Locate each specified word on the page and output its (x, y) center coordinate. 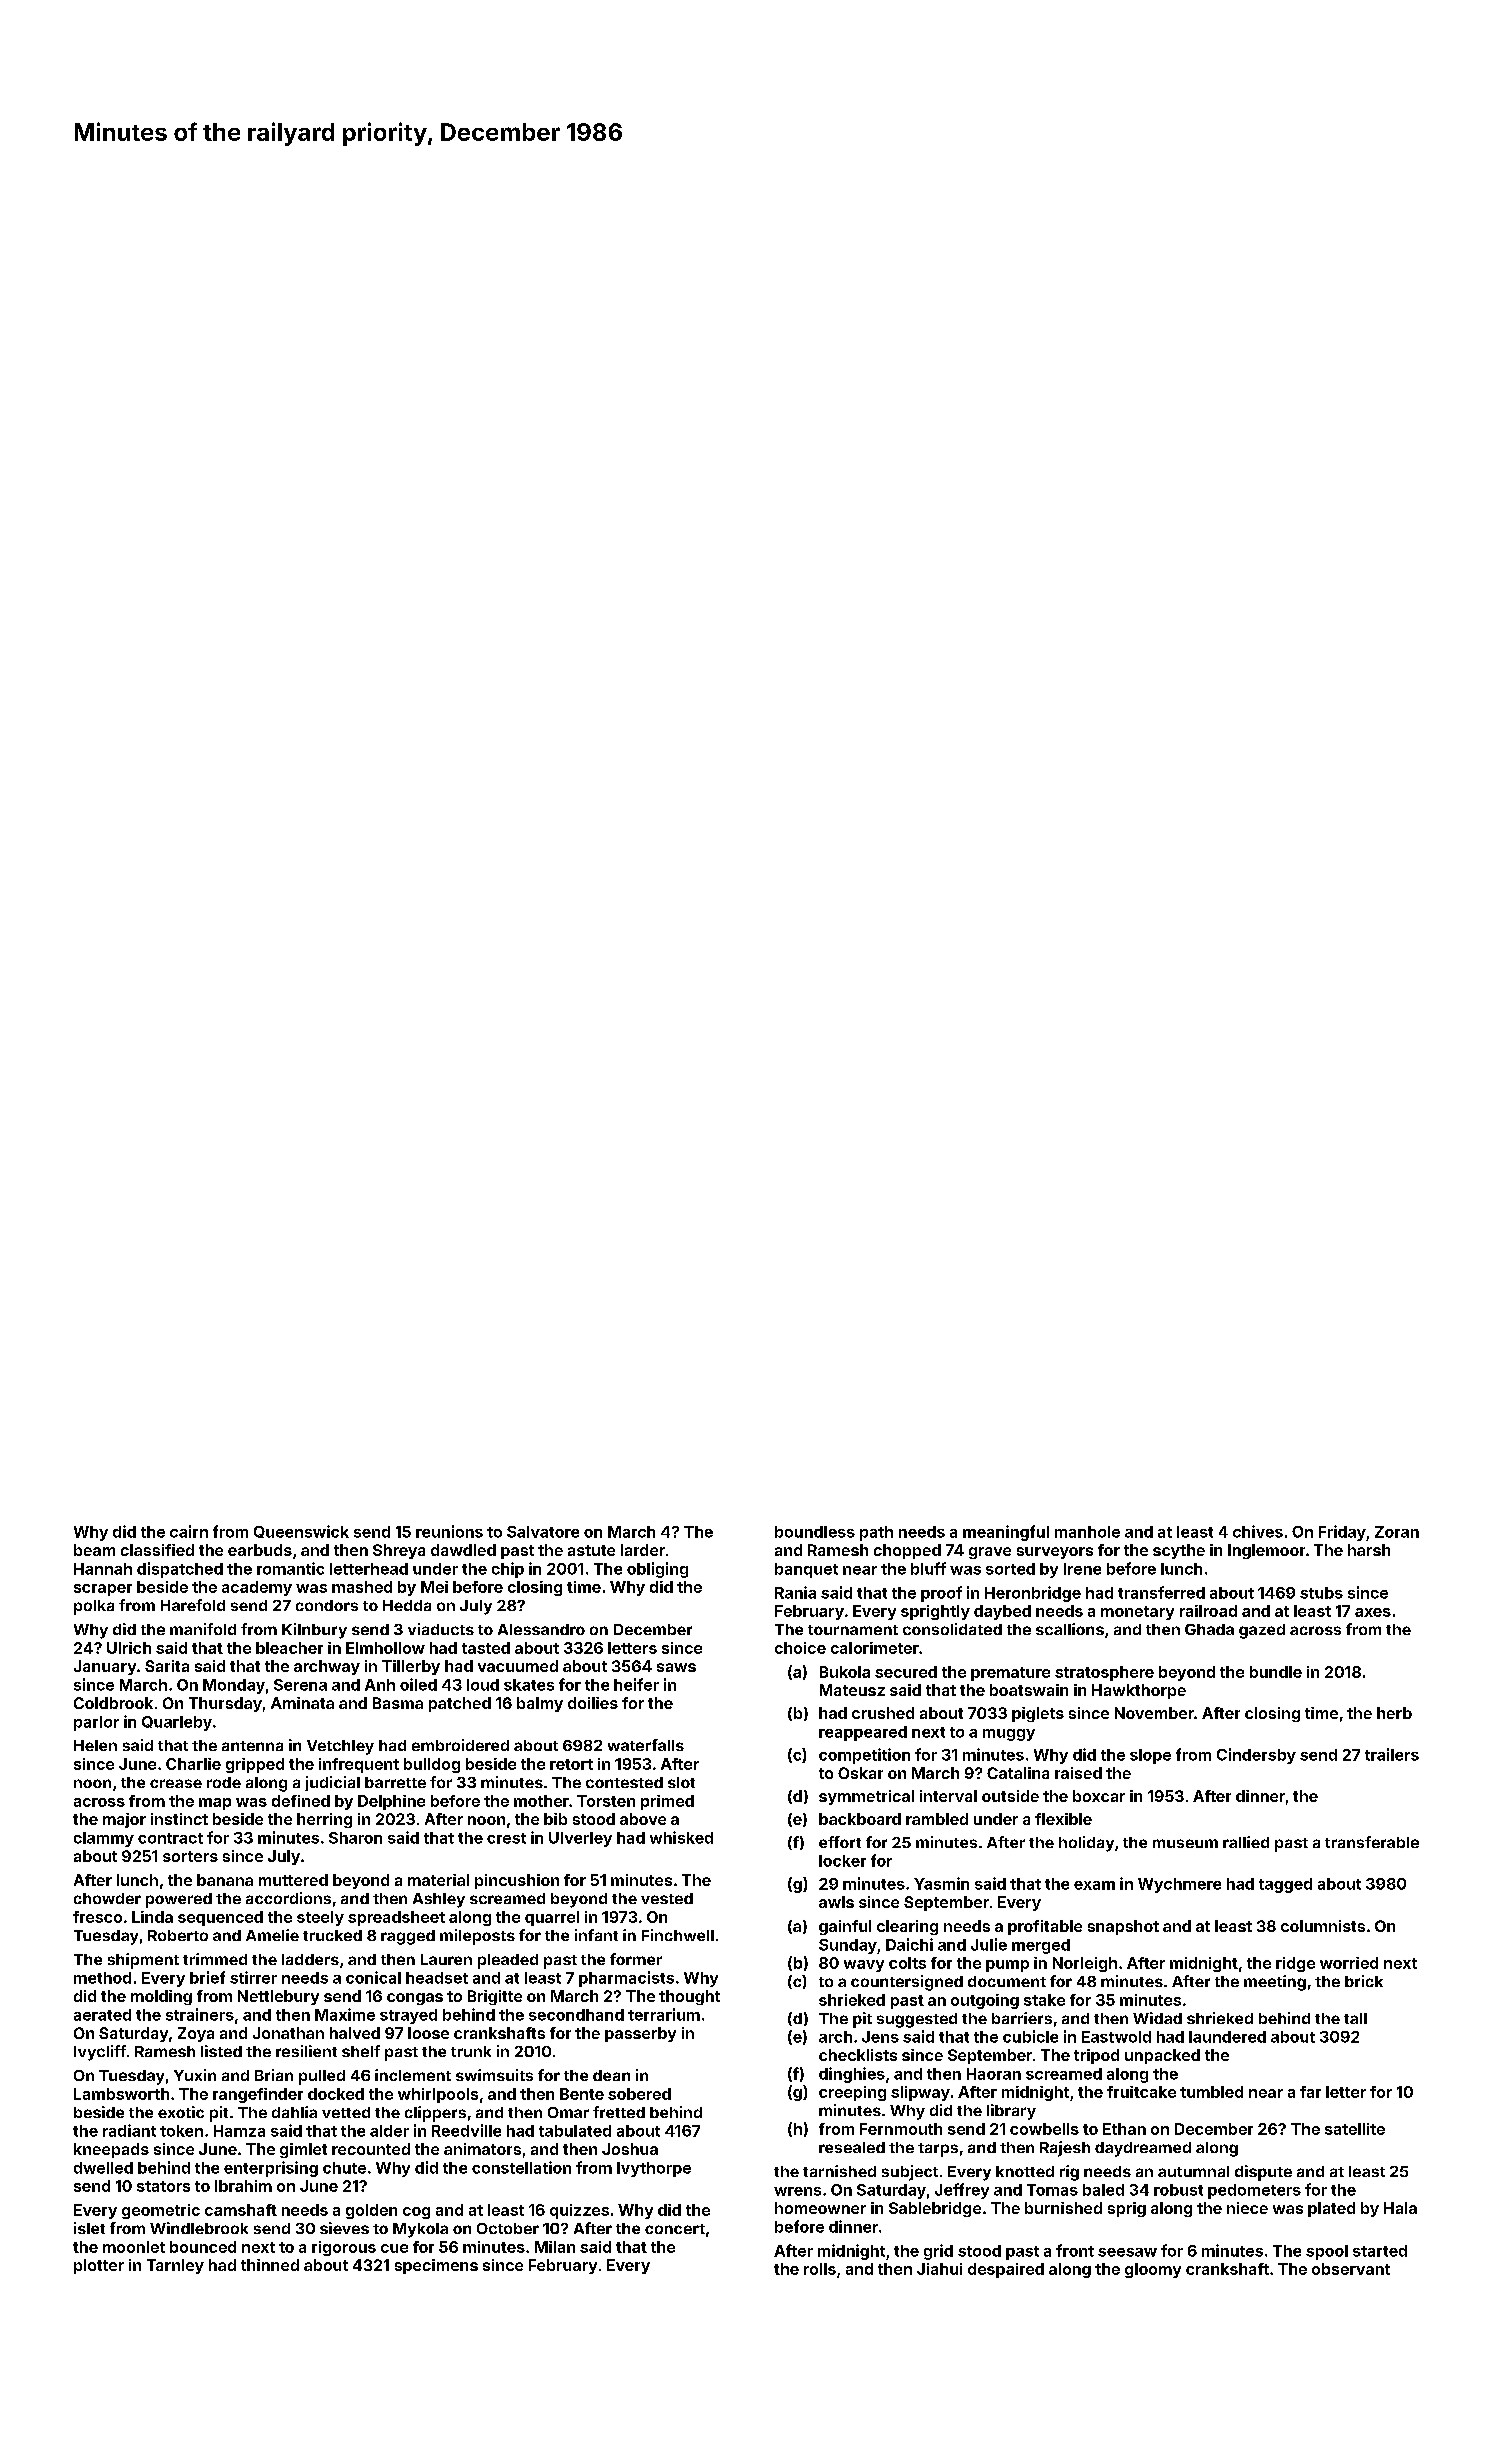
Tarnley (175, 2266)
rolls (820, 2269)
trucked (332, 1935)
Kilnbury (314, 1631)
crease (176, 1783)
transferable (1372, 1842)
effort (840, 1842)
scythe (1179, 1551)
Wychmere (1179, 1885)
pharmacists (626, 1979)
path (876, 1533)
